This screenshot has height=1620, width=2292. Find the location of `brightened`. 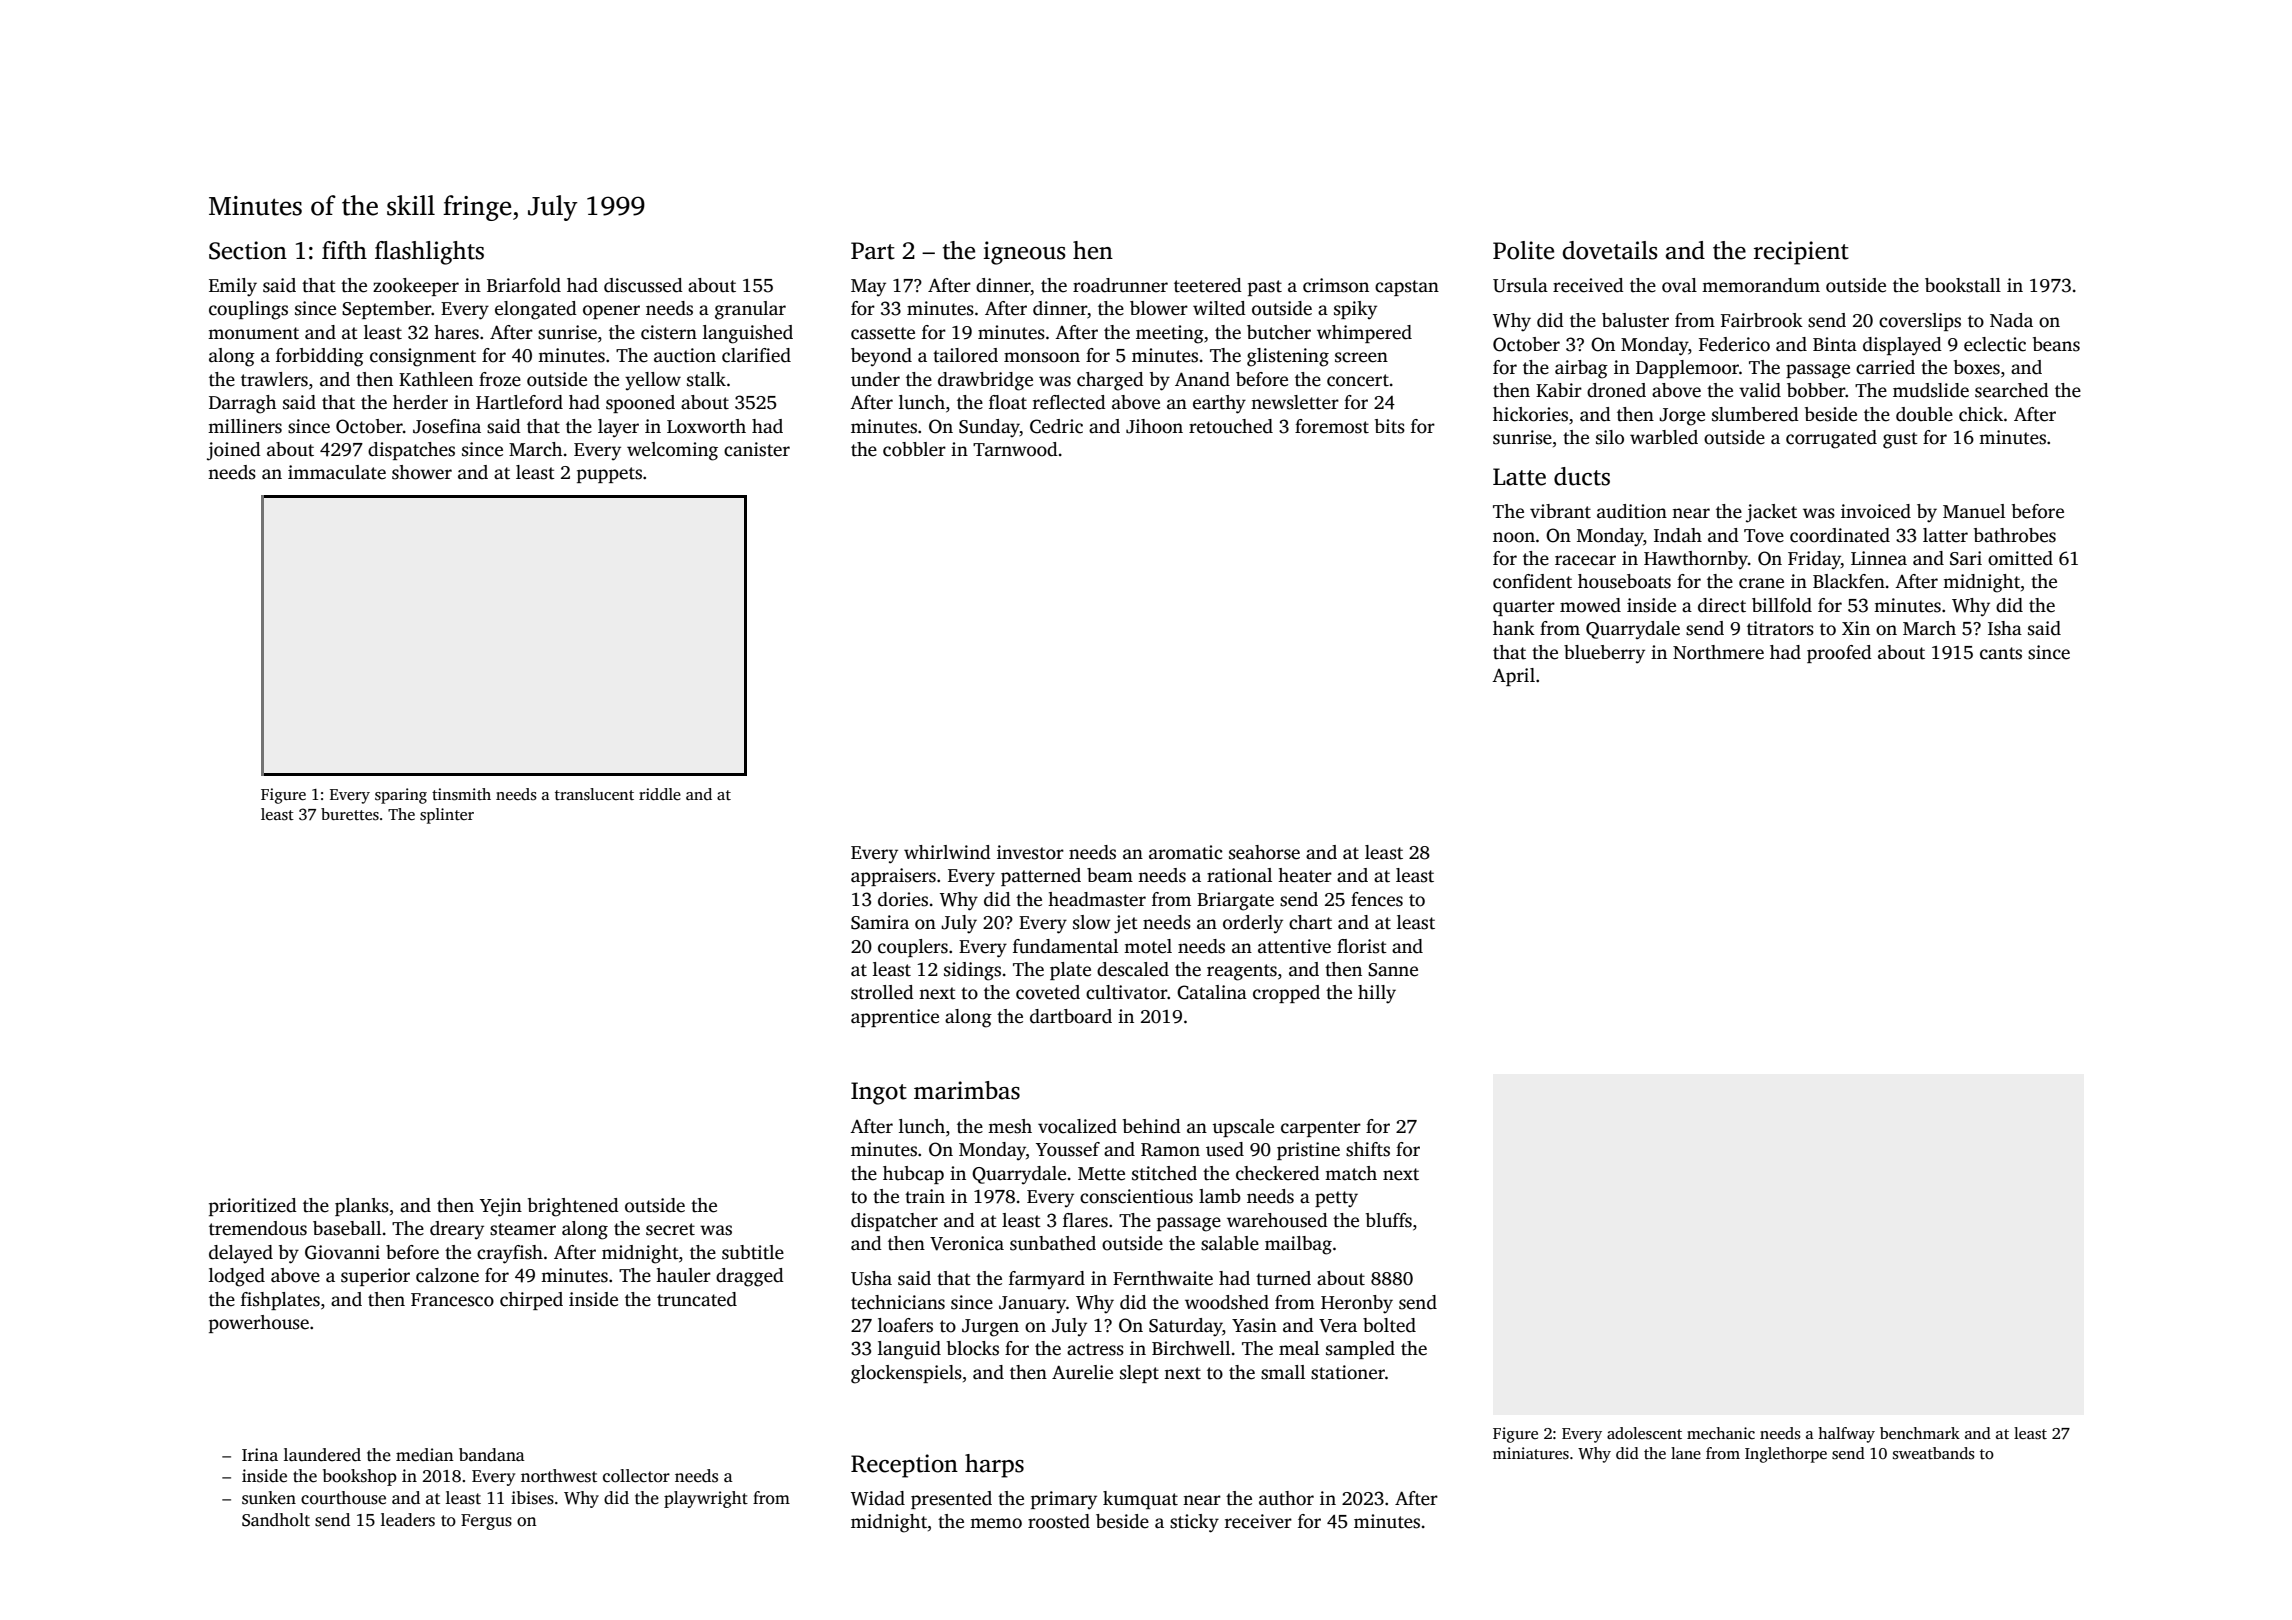

brightened is located at coordinates (573, 1207).
